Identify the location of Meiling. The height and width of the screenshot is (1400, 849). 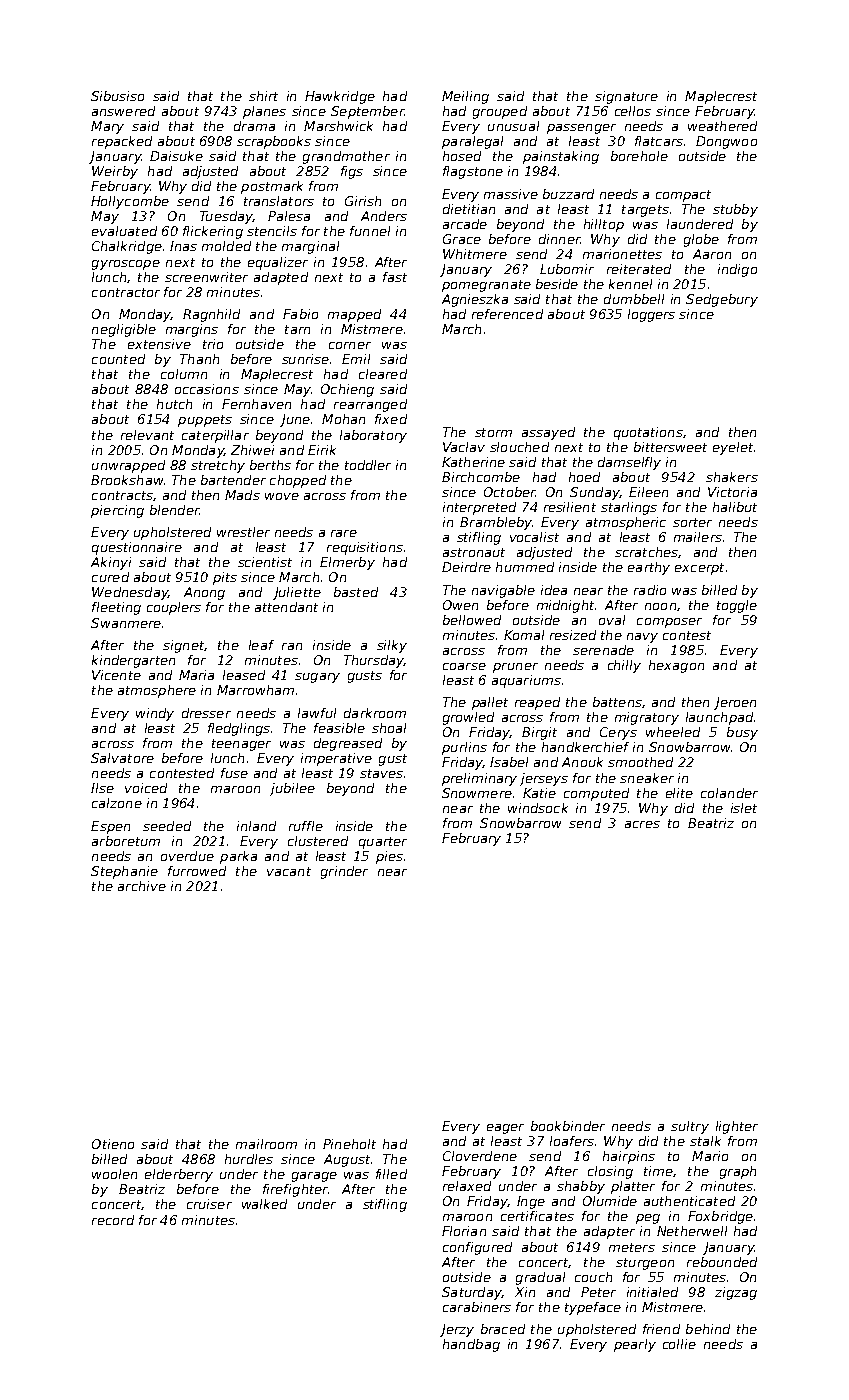
(465, 97).
